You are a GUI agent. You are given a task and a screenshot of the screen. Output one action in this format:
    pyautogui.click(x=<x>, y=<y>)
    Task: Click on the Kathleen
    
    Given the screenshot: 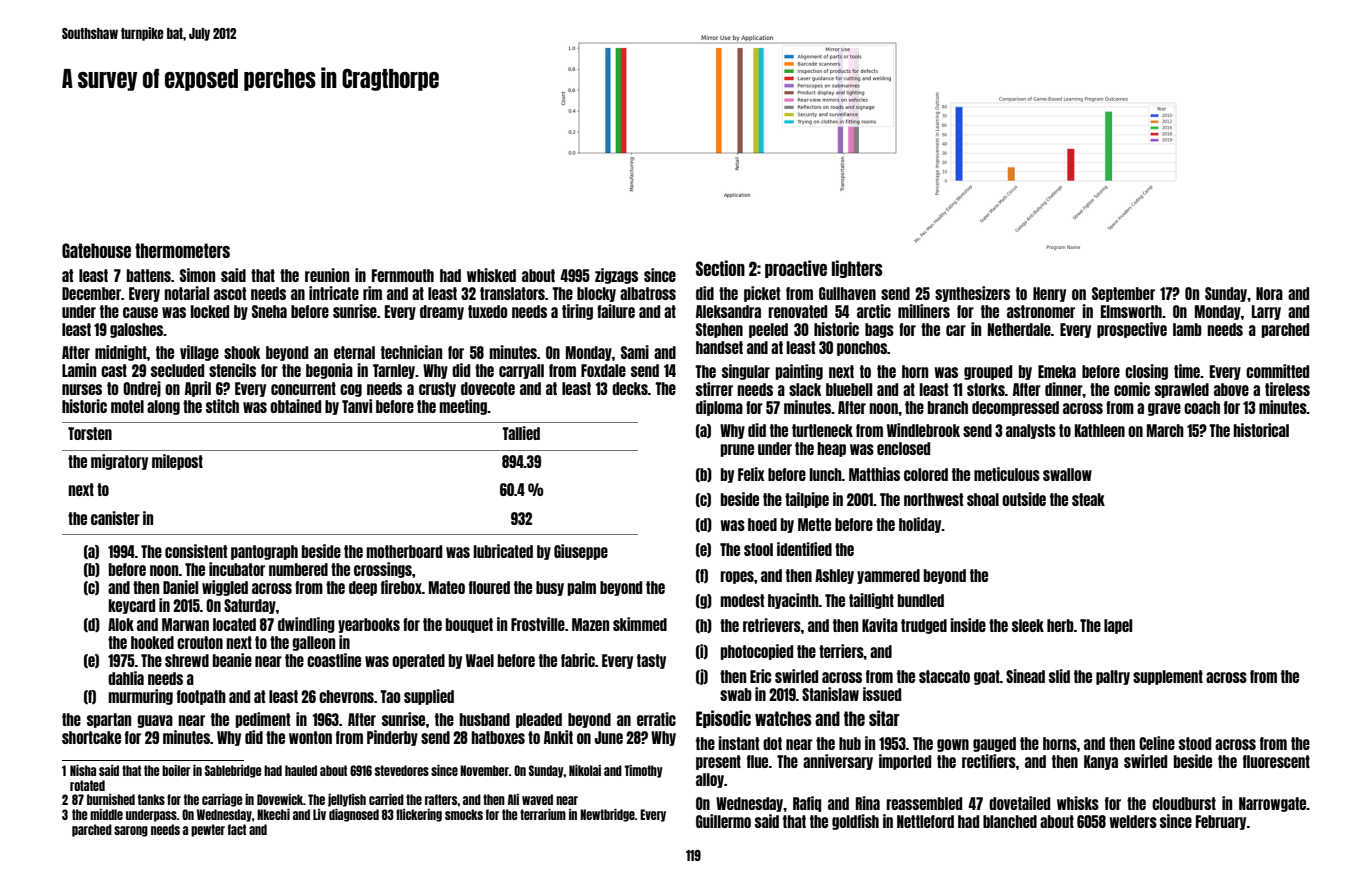 What is the action you would take?
    pyautogui.click(x=1100, y=430)
